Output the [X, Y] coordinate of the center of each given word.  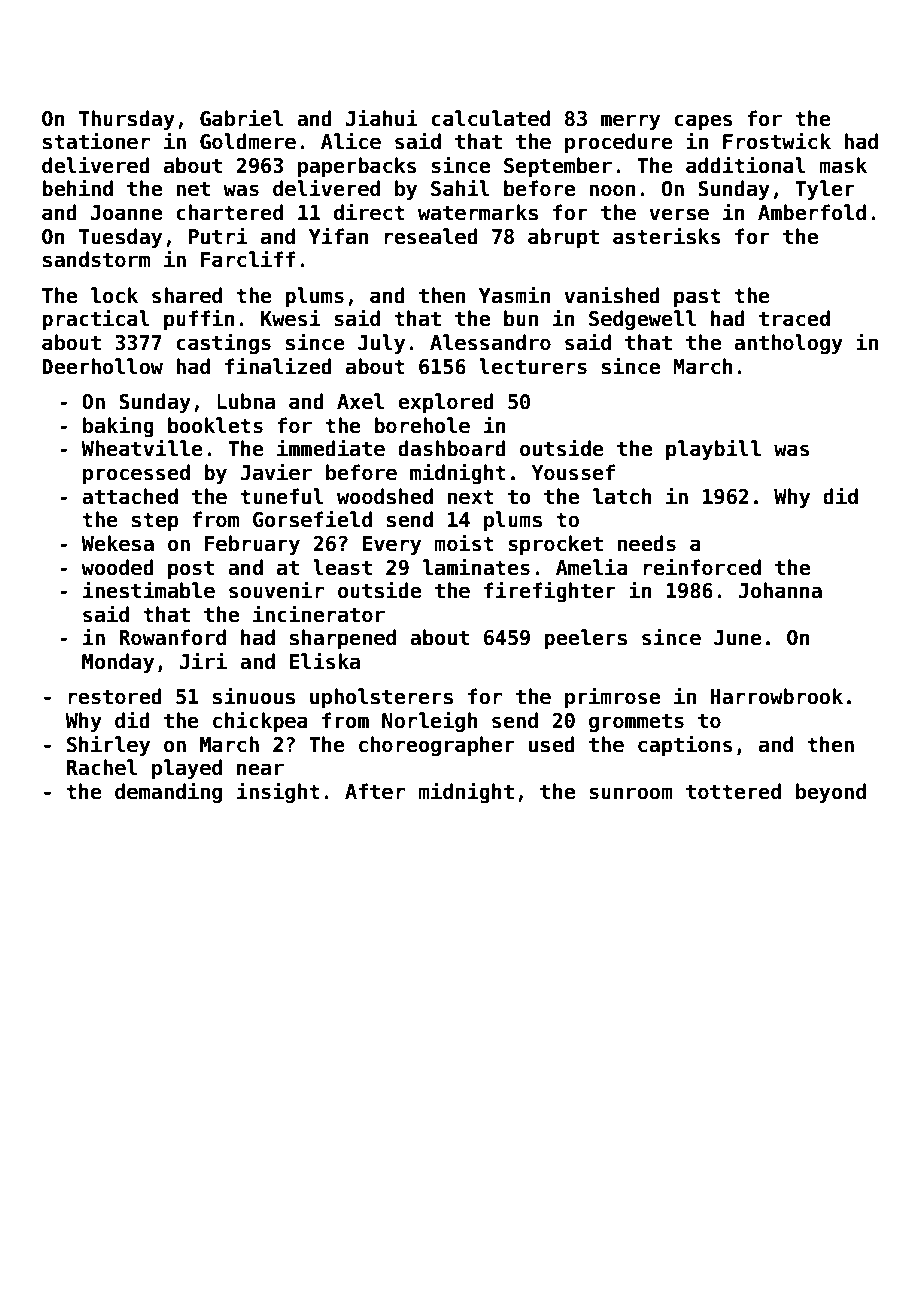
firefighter [550, 591]
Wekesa [117, 543]
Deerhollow [102, 366]
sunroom [631, 793]
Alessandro [490, 342]
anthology [788, 344]
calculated [490, 118]
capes [703, 122]
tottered [733, 791]
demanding [168, 792]
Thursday [127, 120]
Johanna [780, 590]
